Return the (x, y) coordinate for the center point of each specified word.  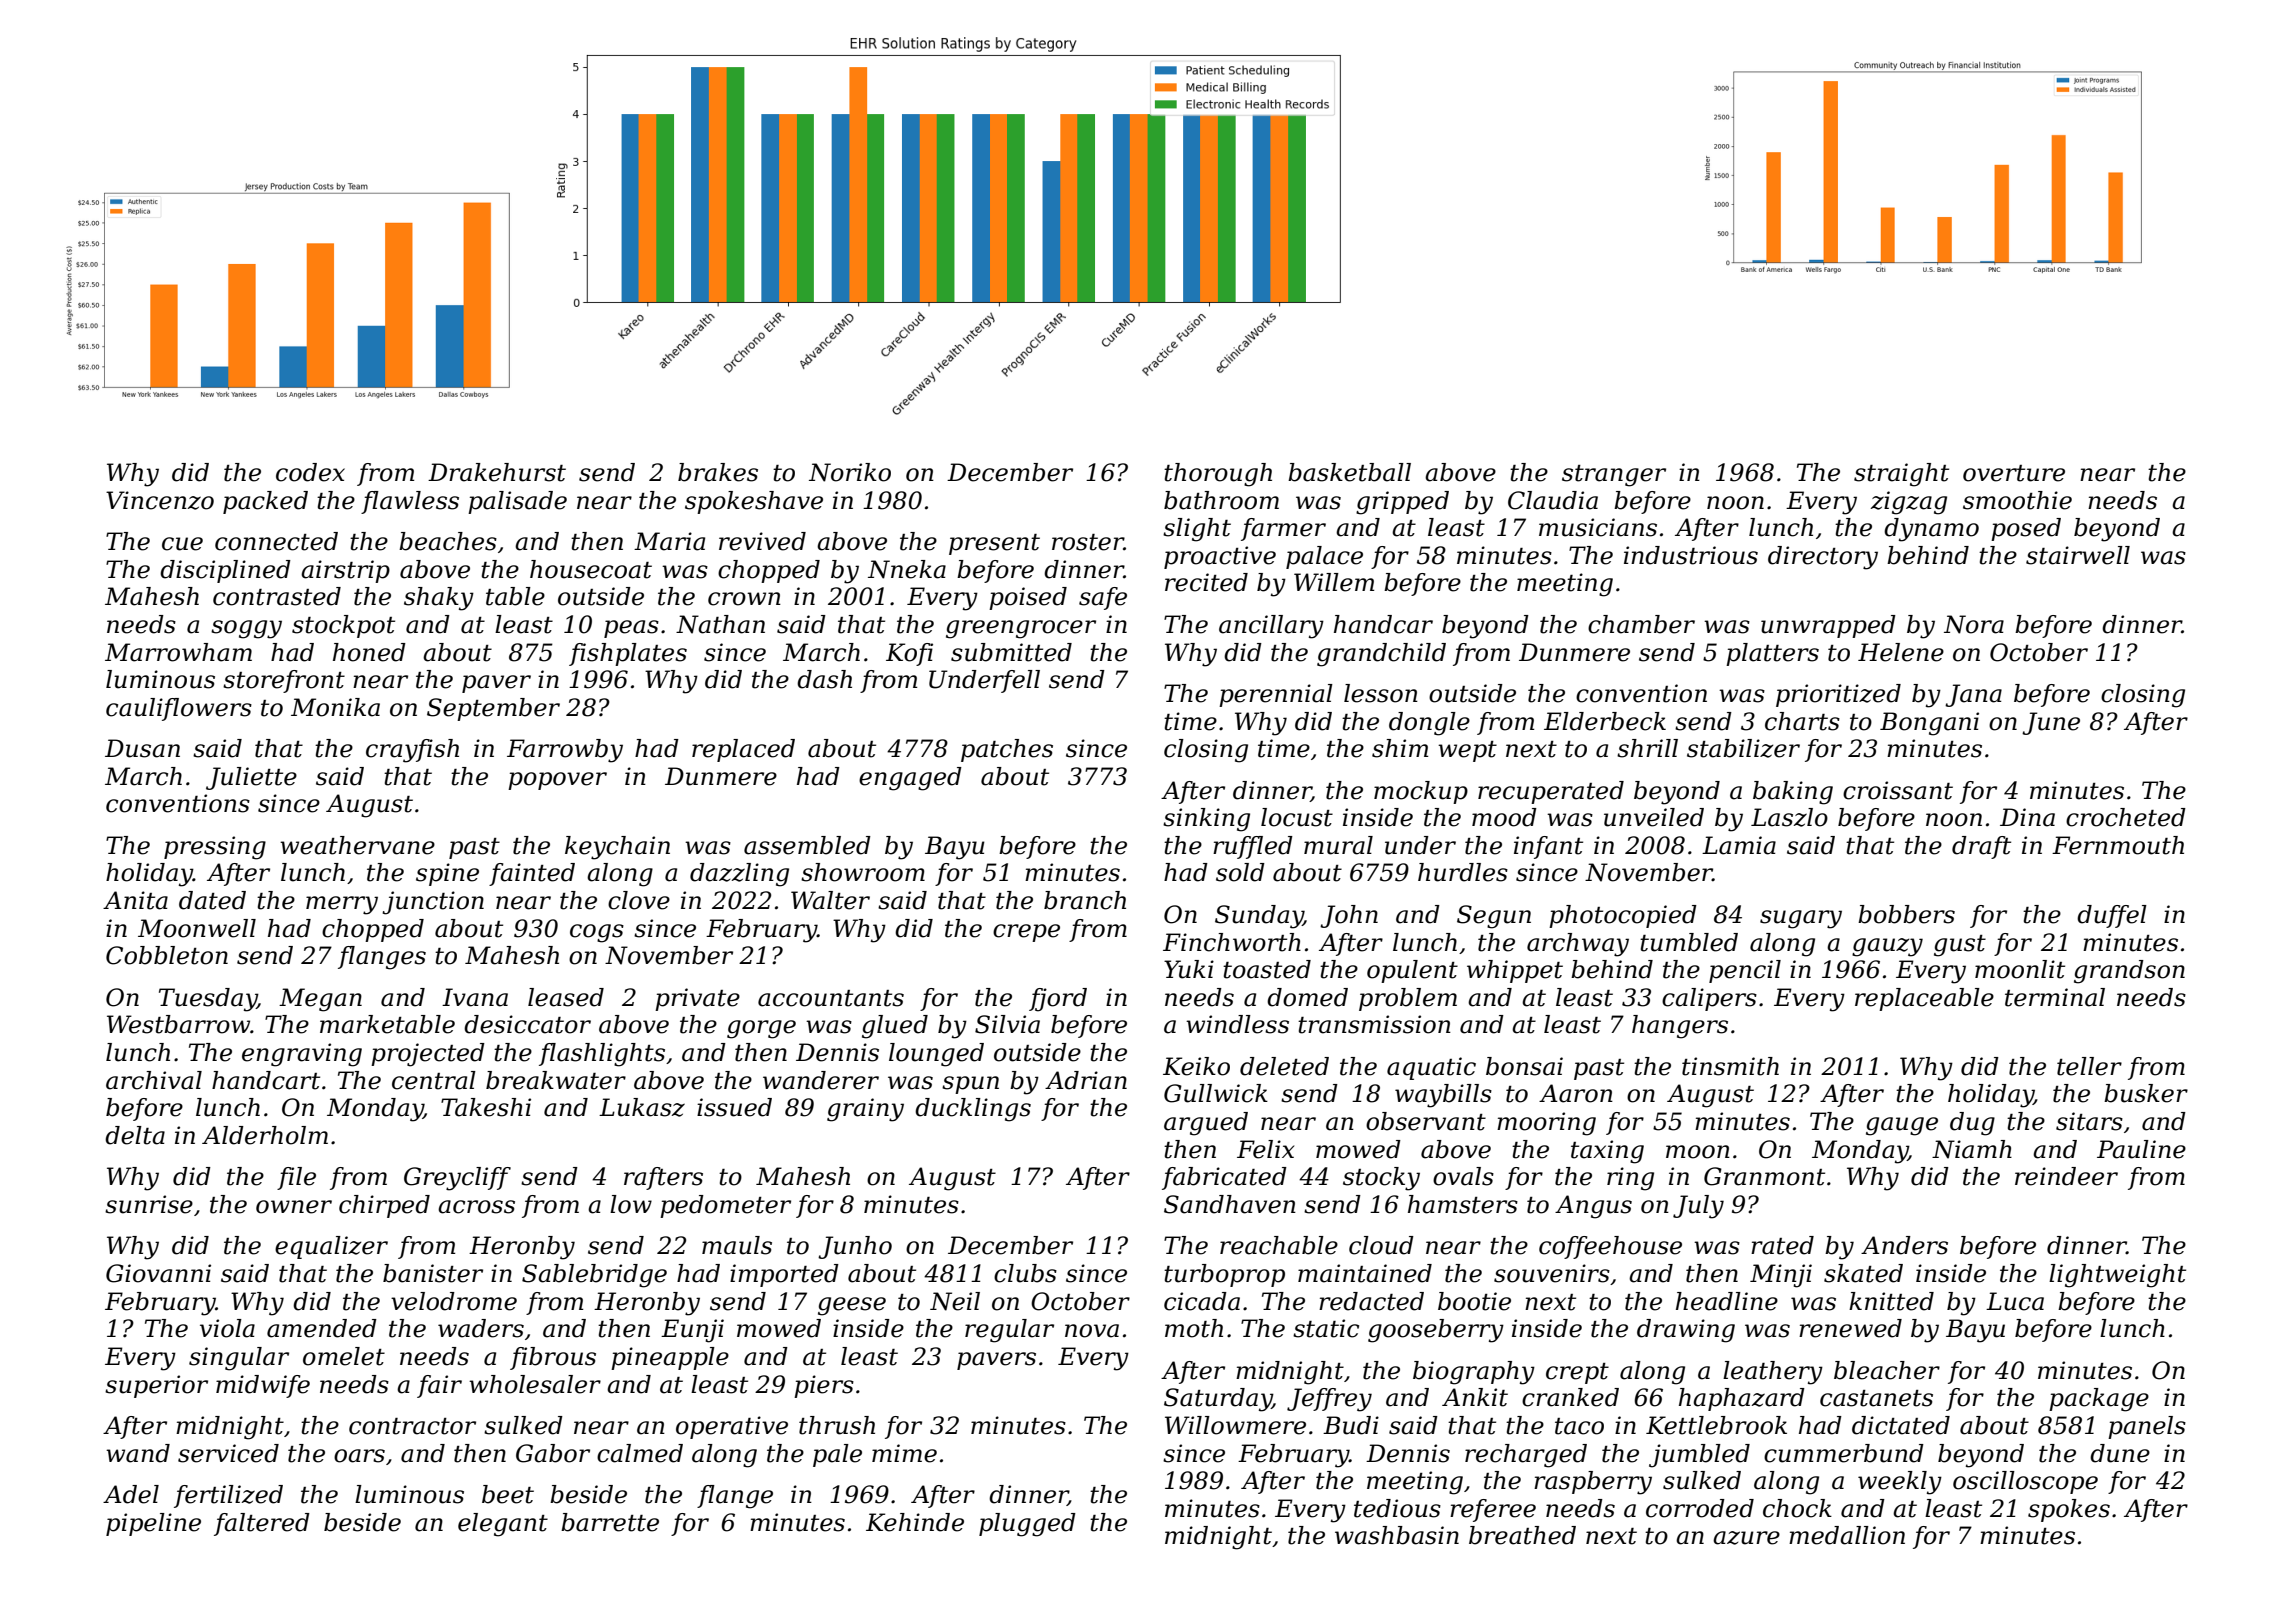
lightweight (2117, 1276)
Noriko (850, 472)
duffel (2112, 916)
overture (2014, 473)
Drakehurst (497, 472)
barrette (610, 1522)
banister (433, 1273)
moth (1194, 1328)
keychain (617, 848)
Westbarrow (178, 1024)
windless (1237, 1024)
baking (1793, 793)
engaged (910, 779)
